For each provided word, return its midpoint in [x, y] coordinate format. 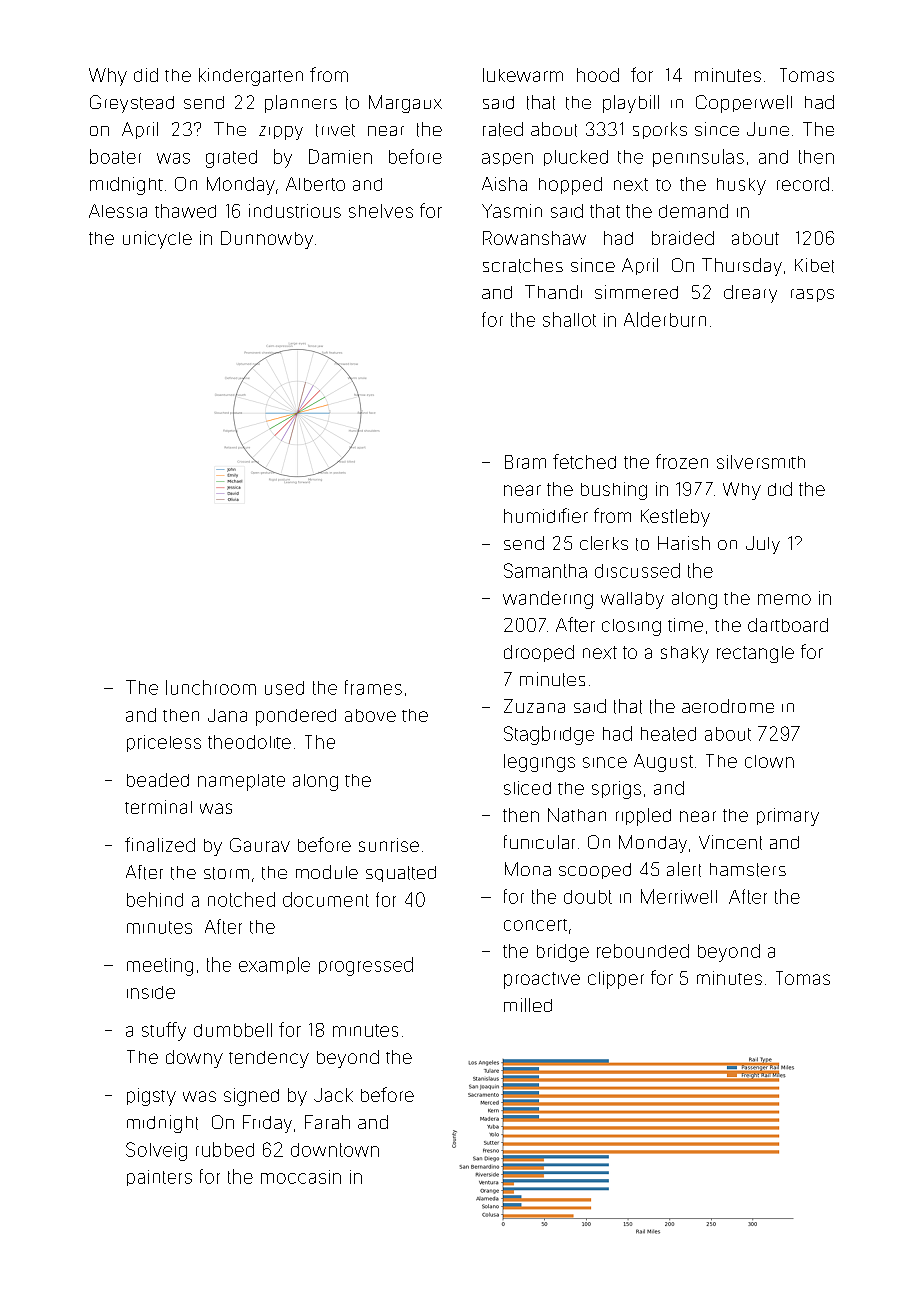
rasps [812, 295]
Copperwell [744, 104]
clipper [616, 980]
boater [115, 156]
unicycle [157, 240]
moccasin [301, 1177]
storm [226, 873]
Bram [525, 462]
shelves [381, 211]
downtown [335, 1150]
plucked [576, 158]
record [803, 184]
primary [788, 817]
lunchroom [211, 687]
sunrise [389, 845]
